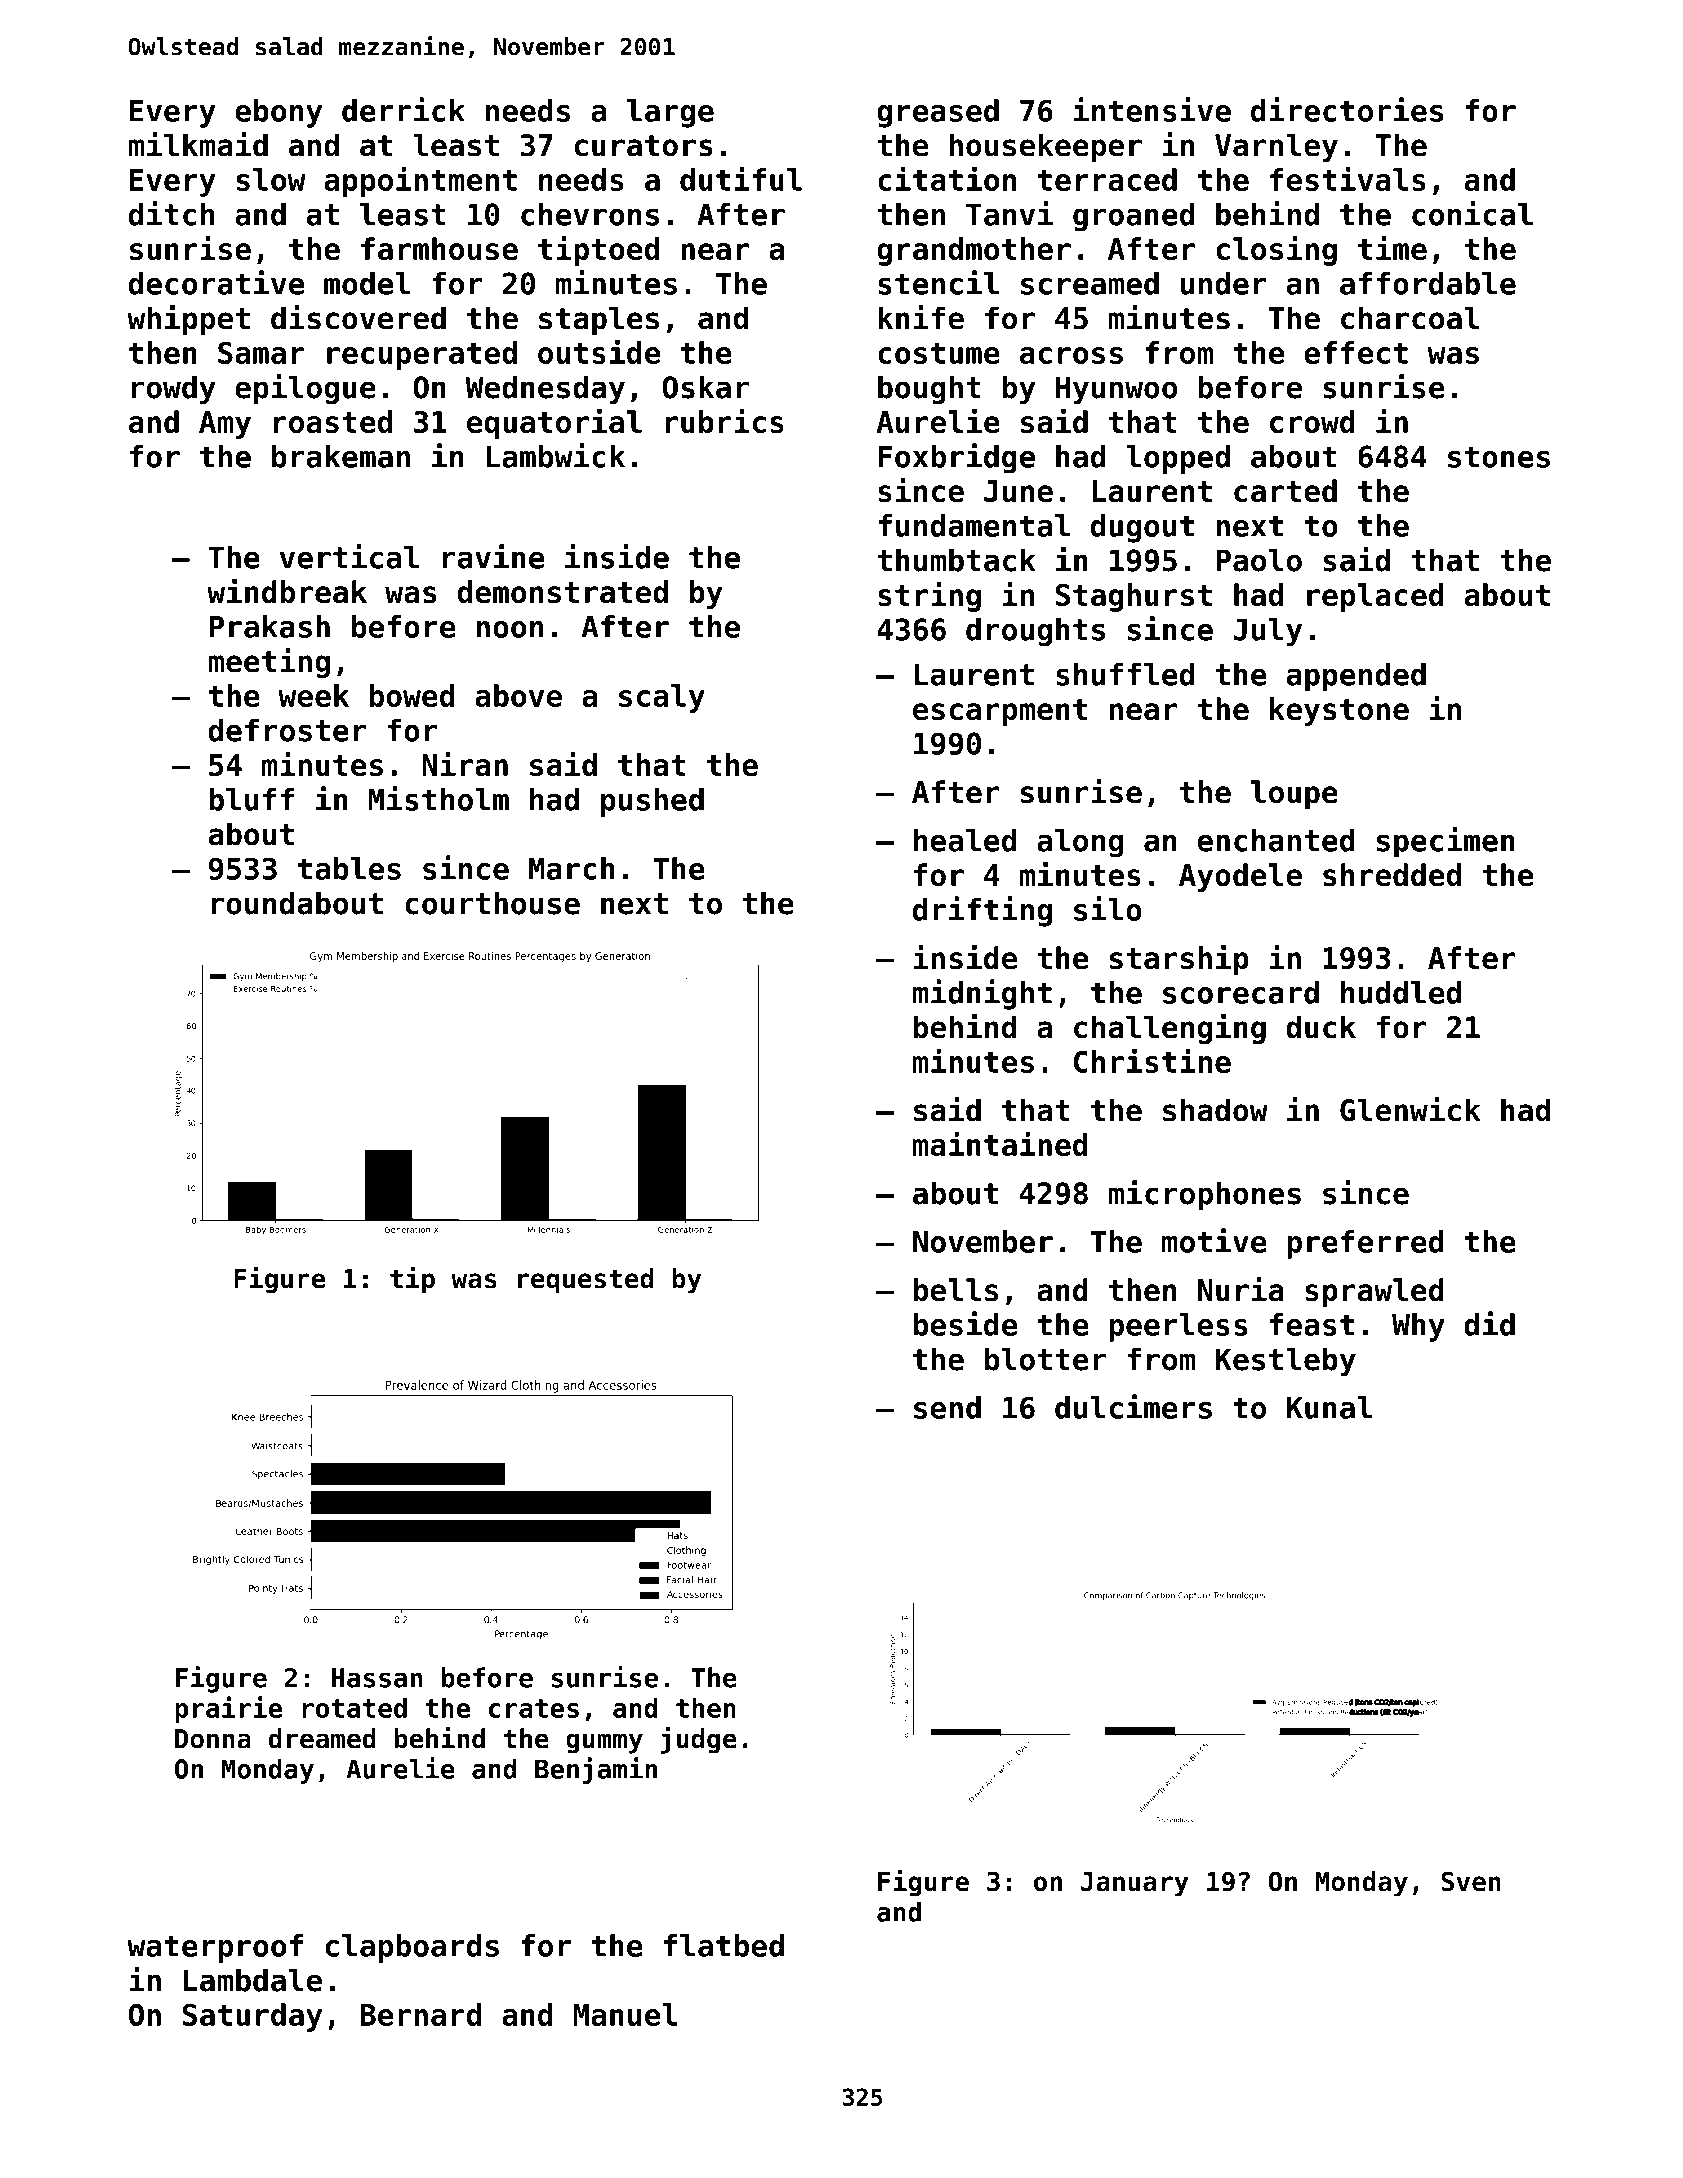  Describe the element at coordinates (586, 1281) in the image. I see `requested` at that location.
